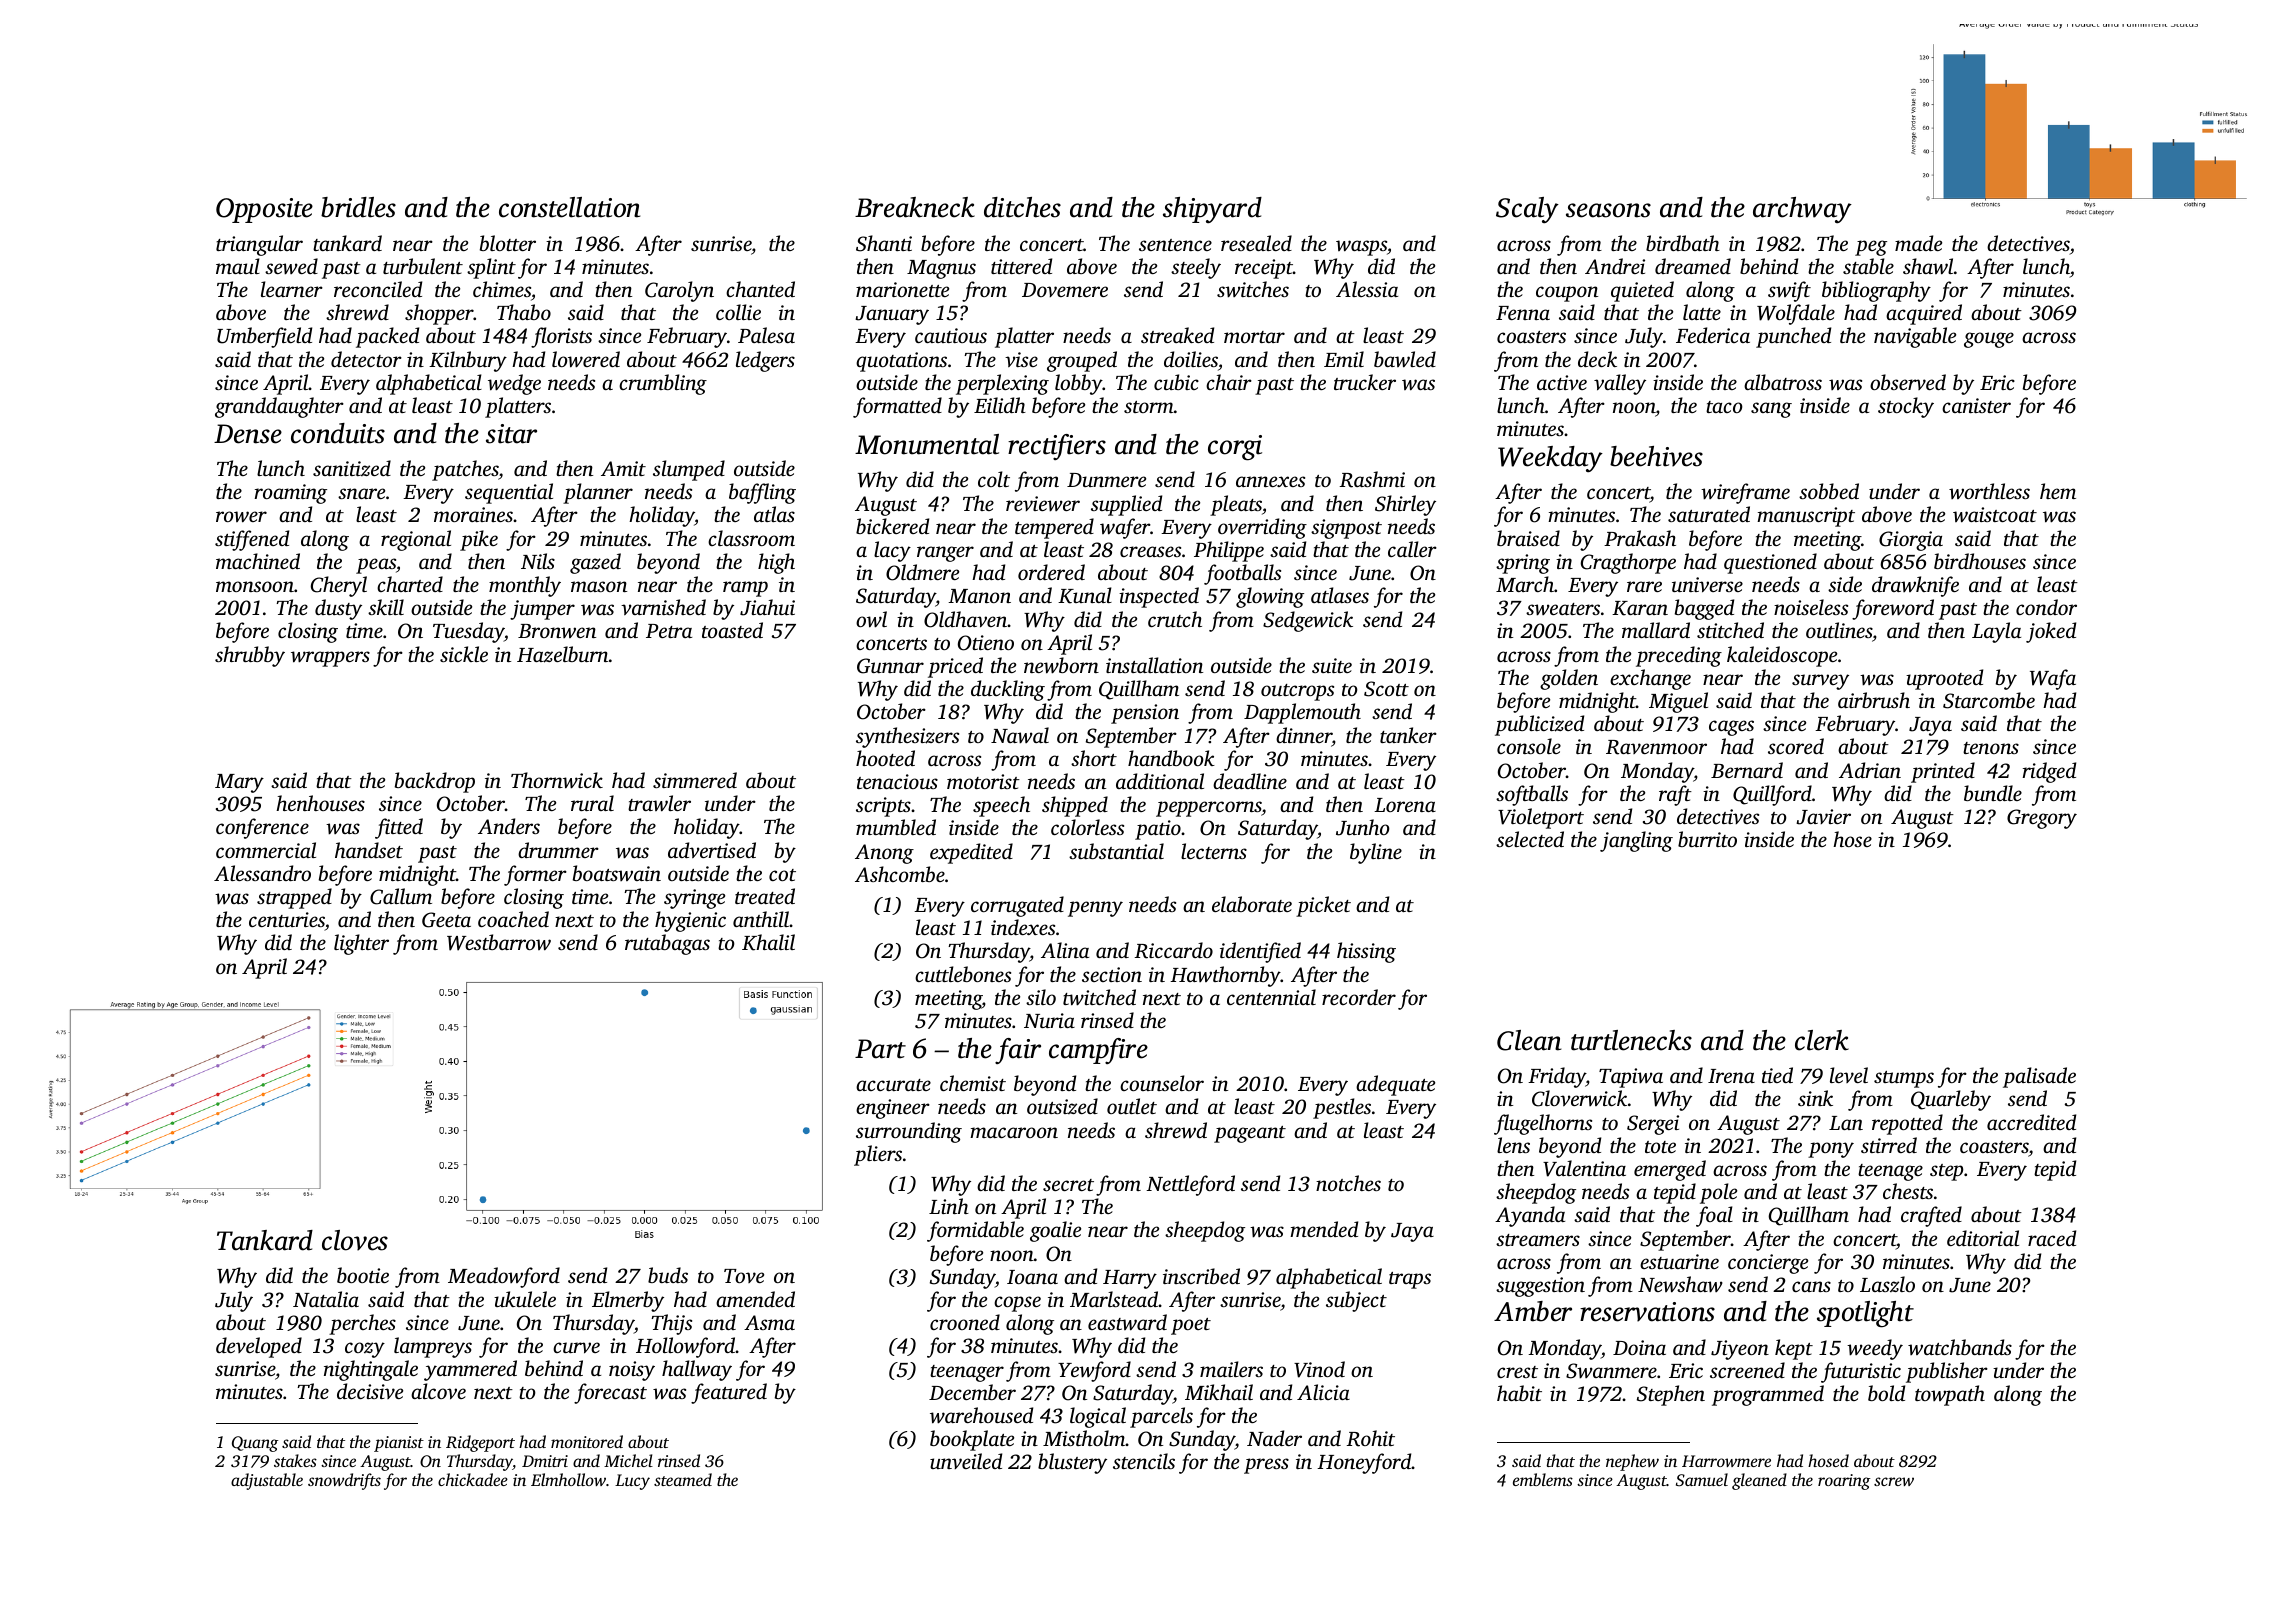 The image size is (2292, 1620). I want to click on shipyard, so click(1212, 210).
